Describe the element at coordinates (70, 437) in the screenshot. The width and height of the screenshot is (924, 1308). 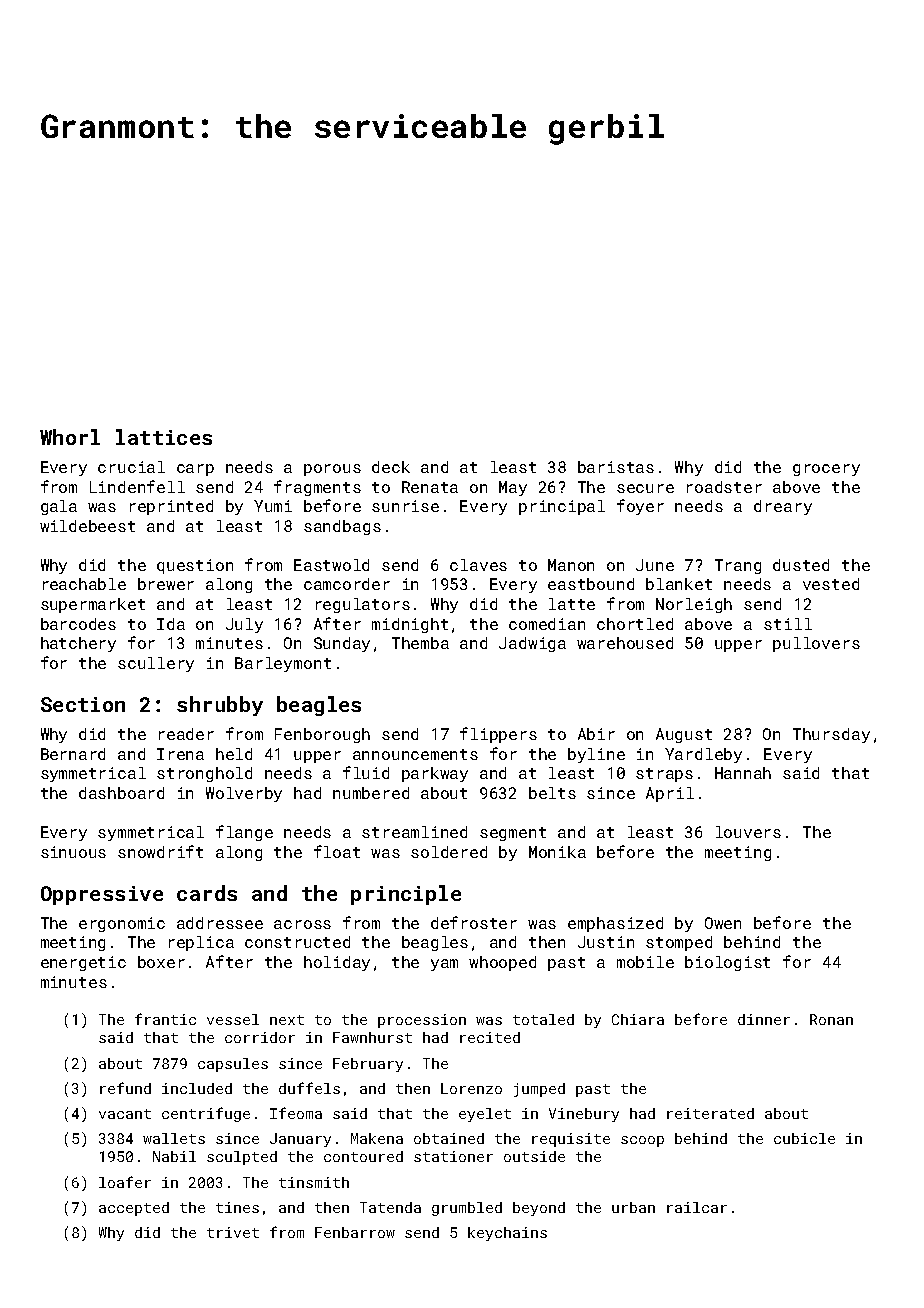
I see `Whorl` at that location.
